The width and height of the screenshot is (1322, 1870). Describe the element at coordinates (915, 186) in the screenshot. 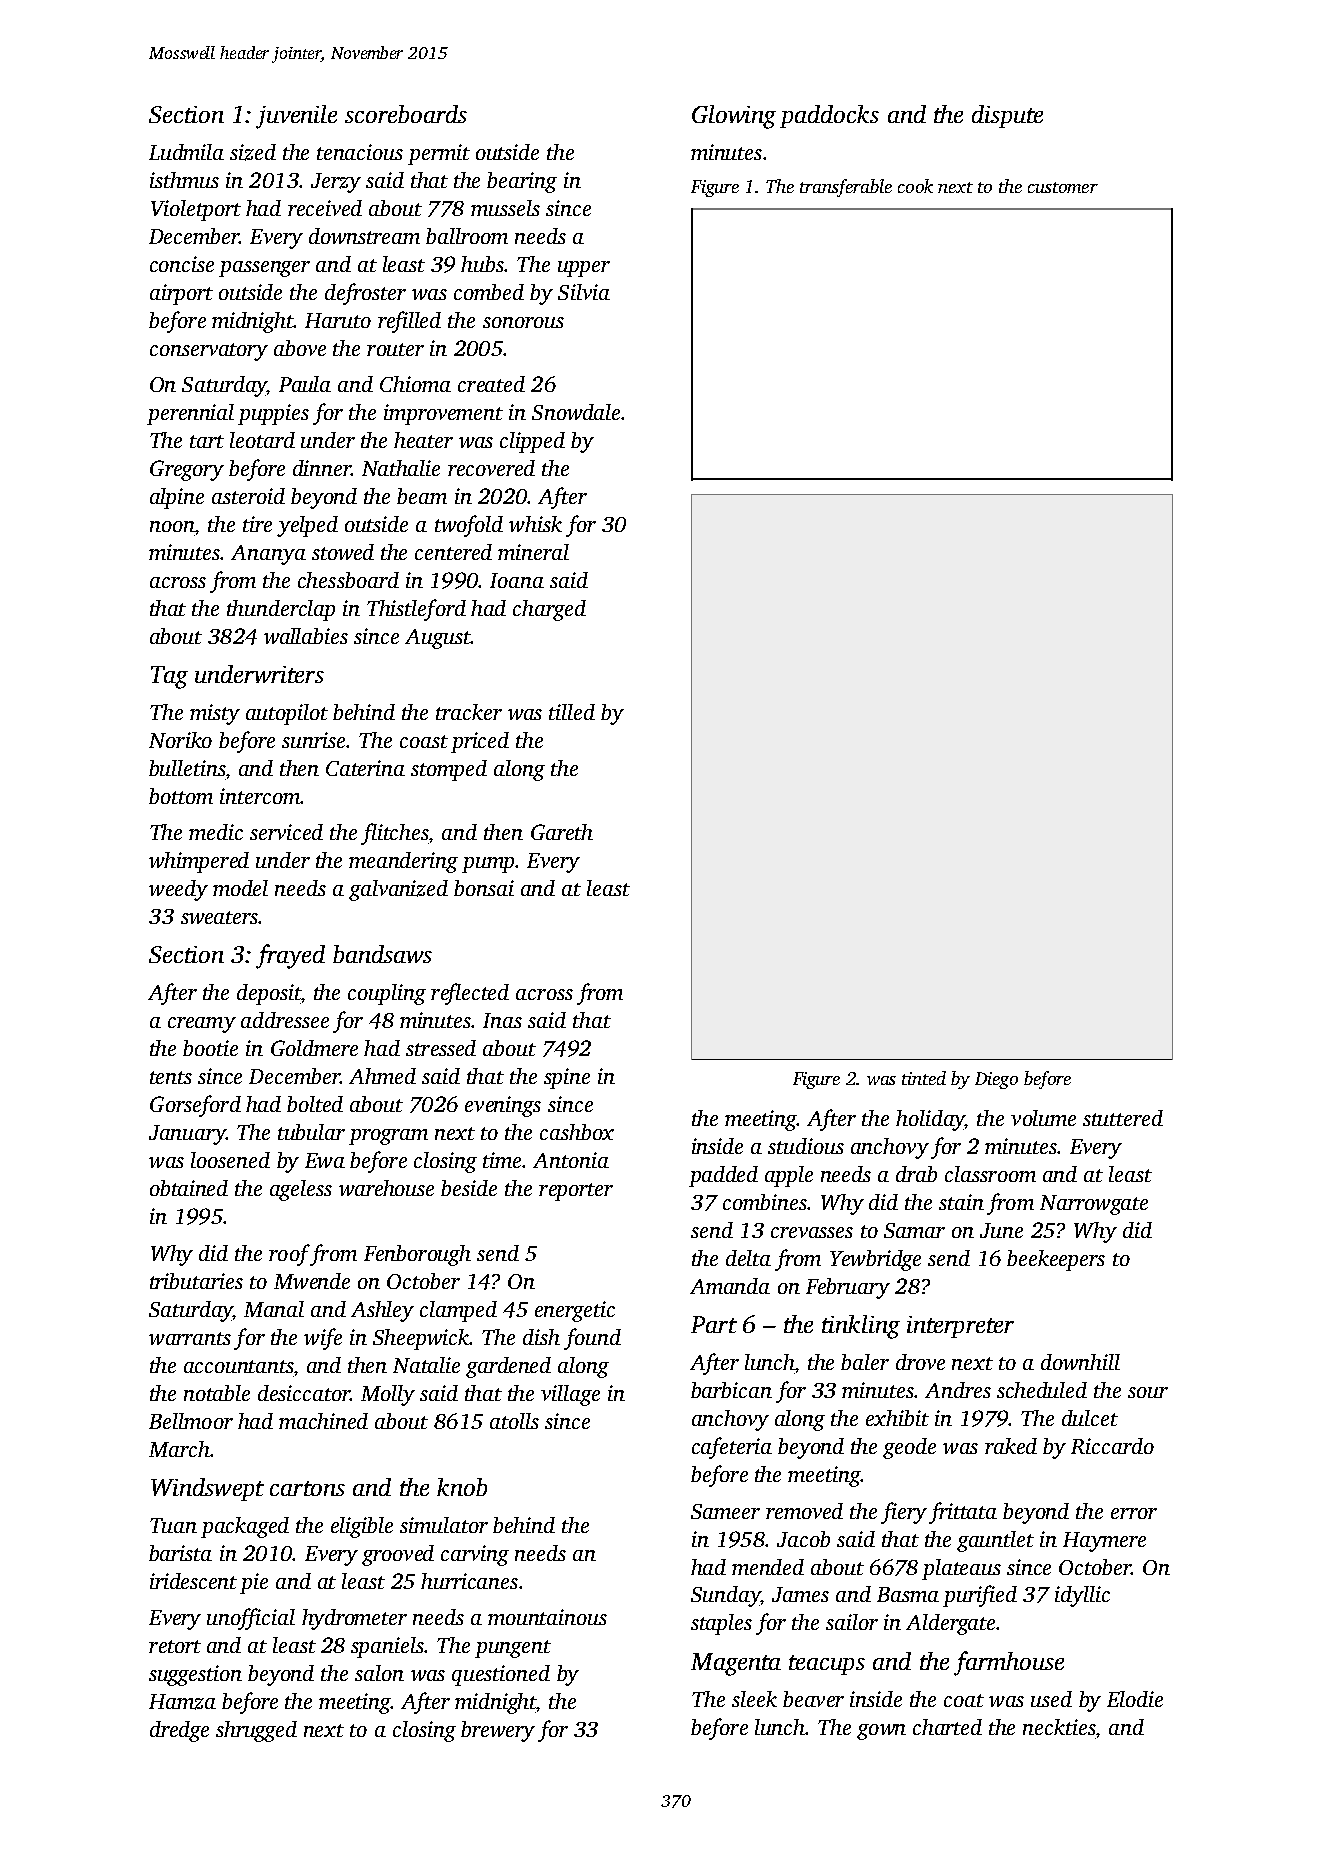

I see `cook` at that location.
